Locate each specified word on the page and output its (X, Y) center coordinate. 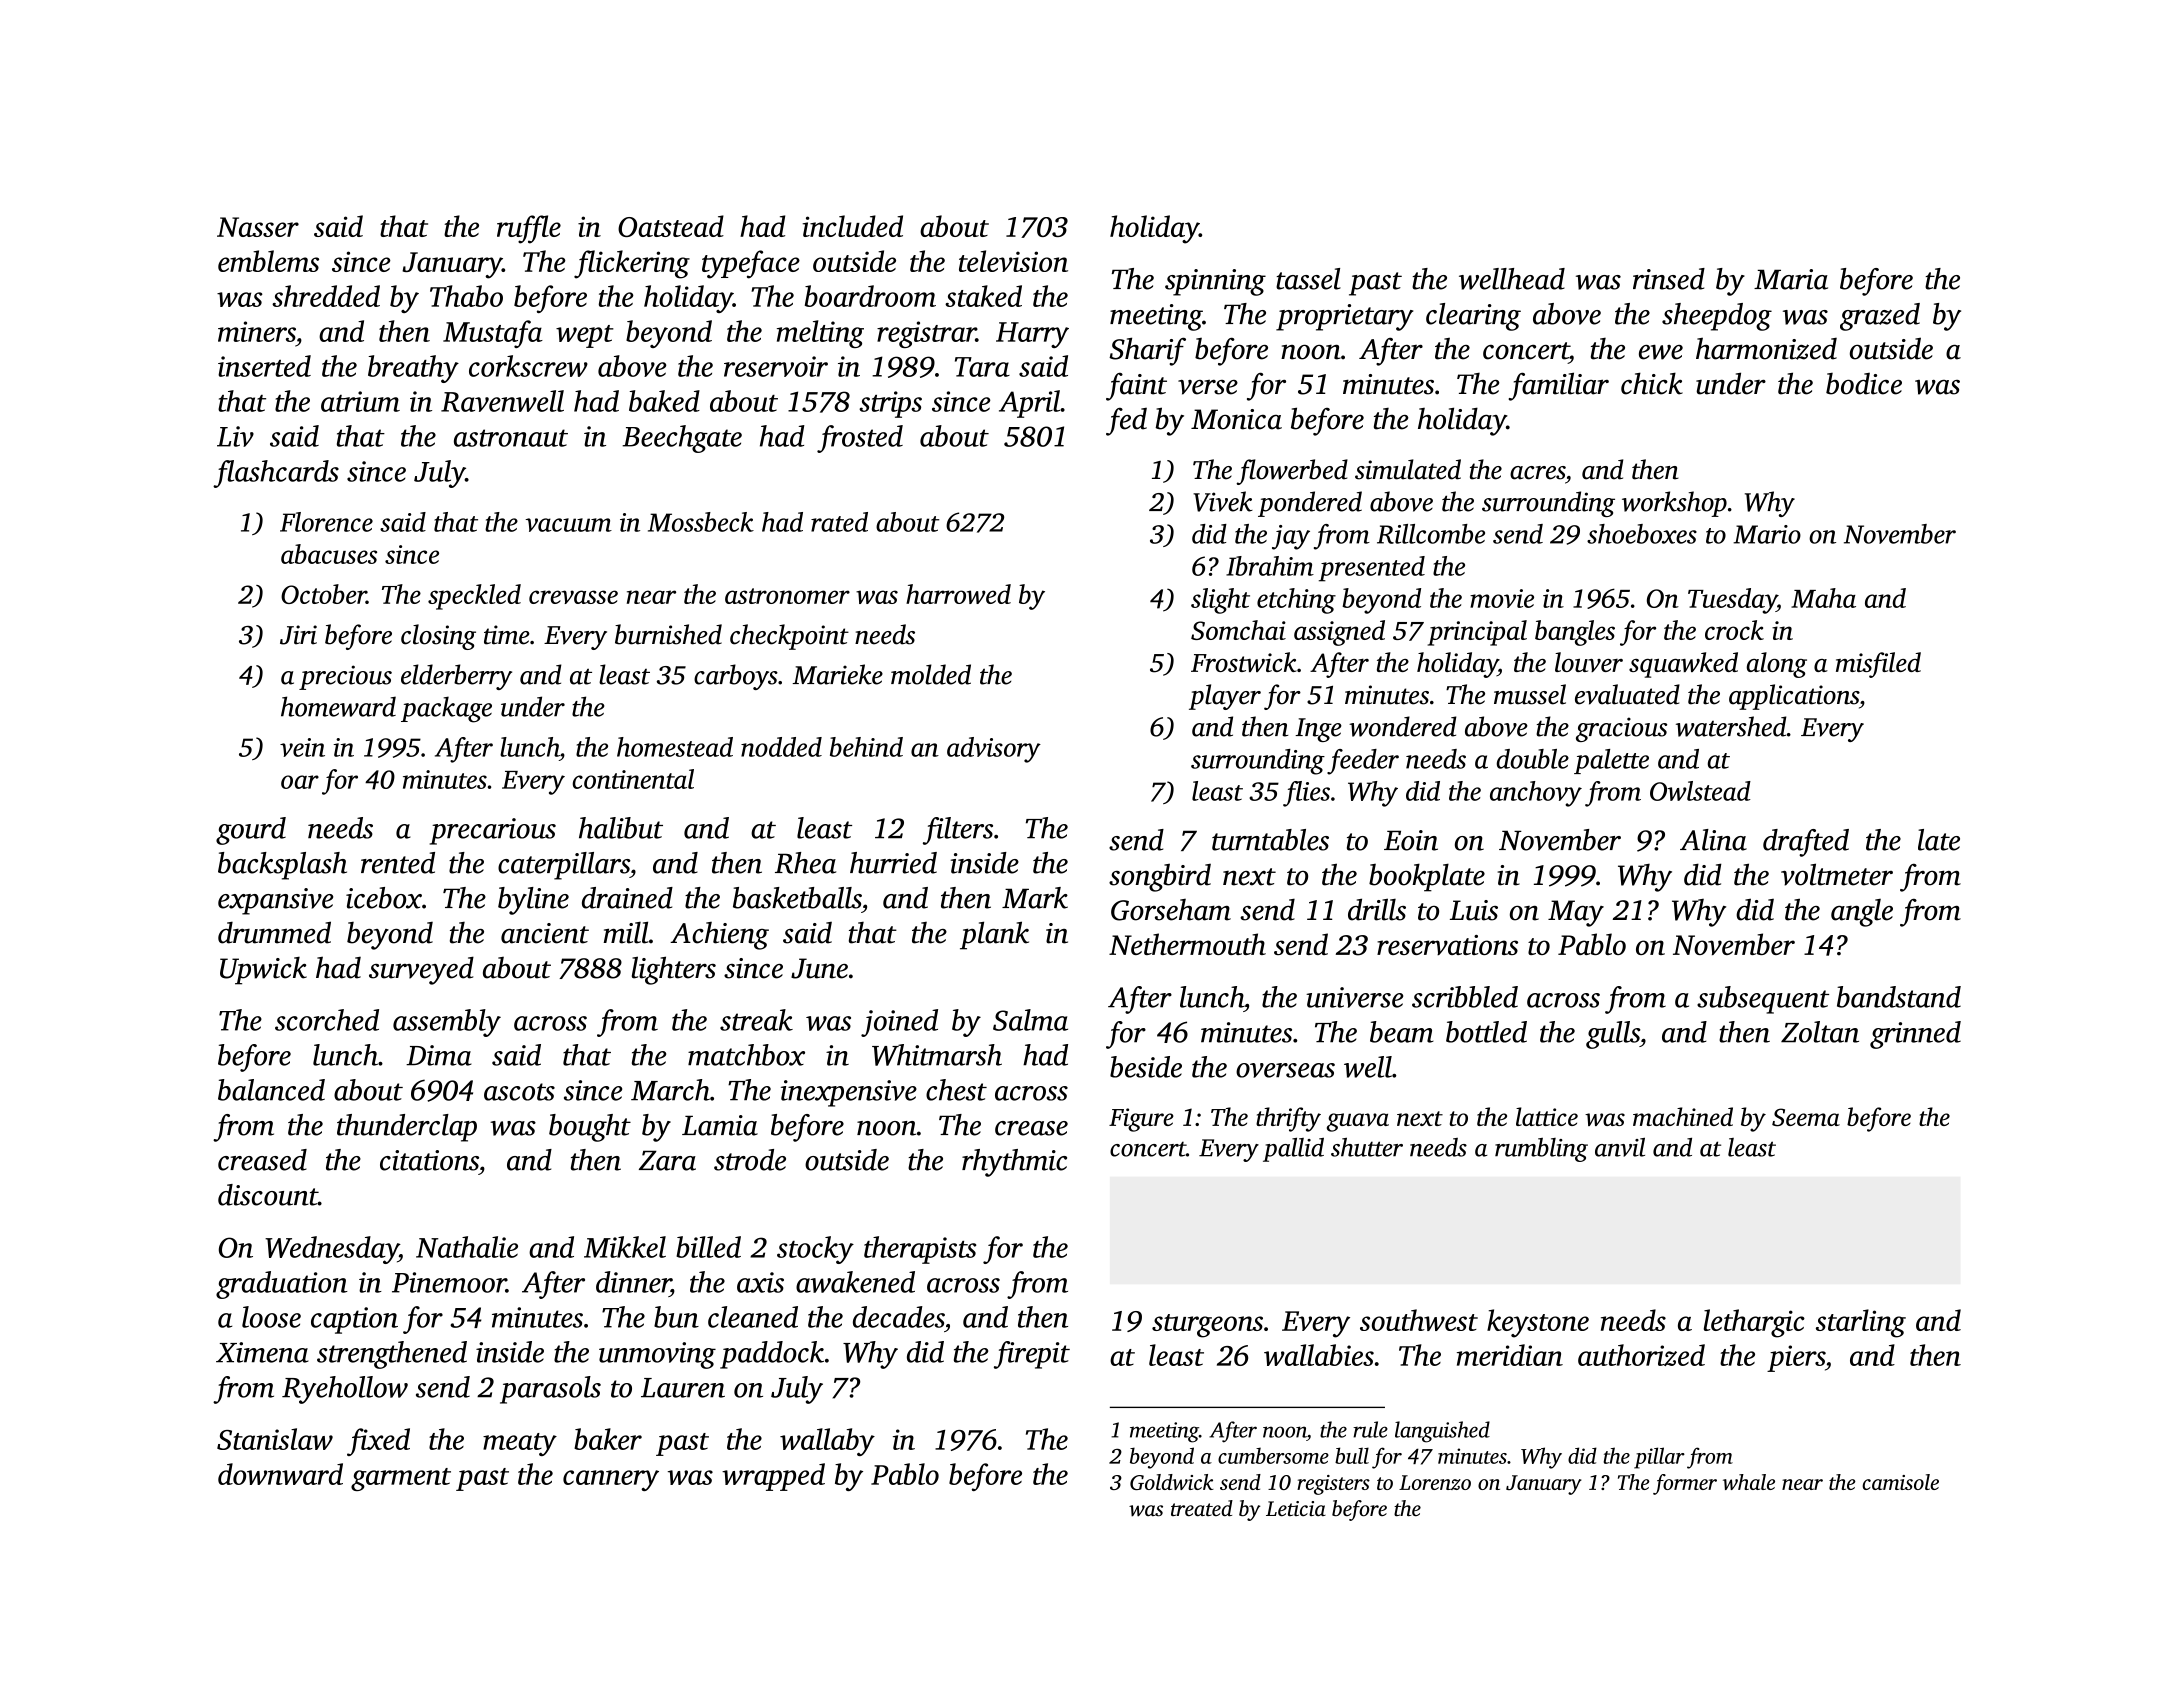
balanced (271, 1090)
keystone (1538, 1323)
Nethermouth (1187, 944)
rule (1370, 1429)
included (853, 226)
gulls (1613, 1035)
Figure (1141, 1120)
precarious (493, 831)
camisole (1900, 1482)
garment (401, 1479)
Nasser (258, 227)
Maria (1791, 279)
